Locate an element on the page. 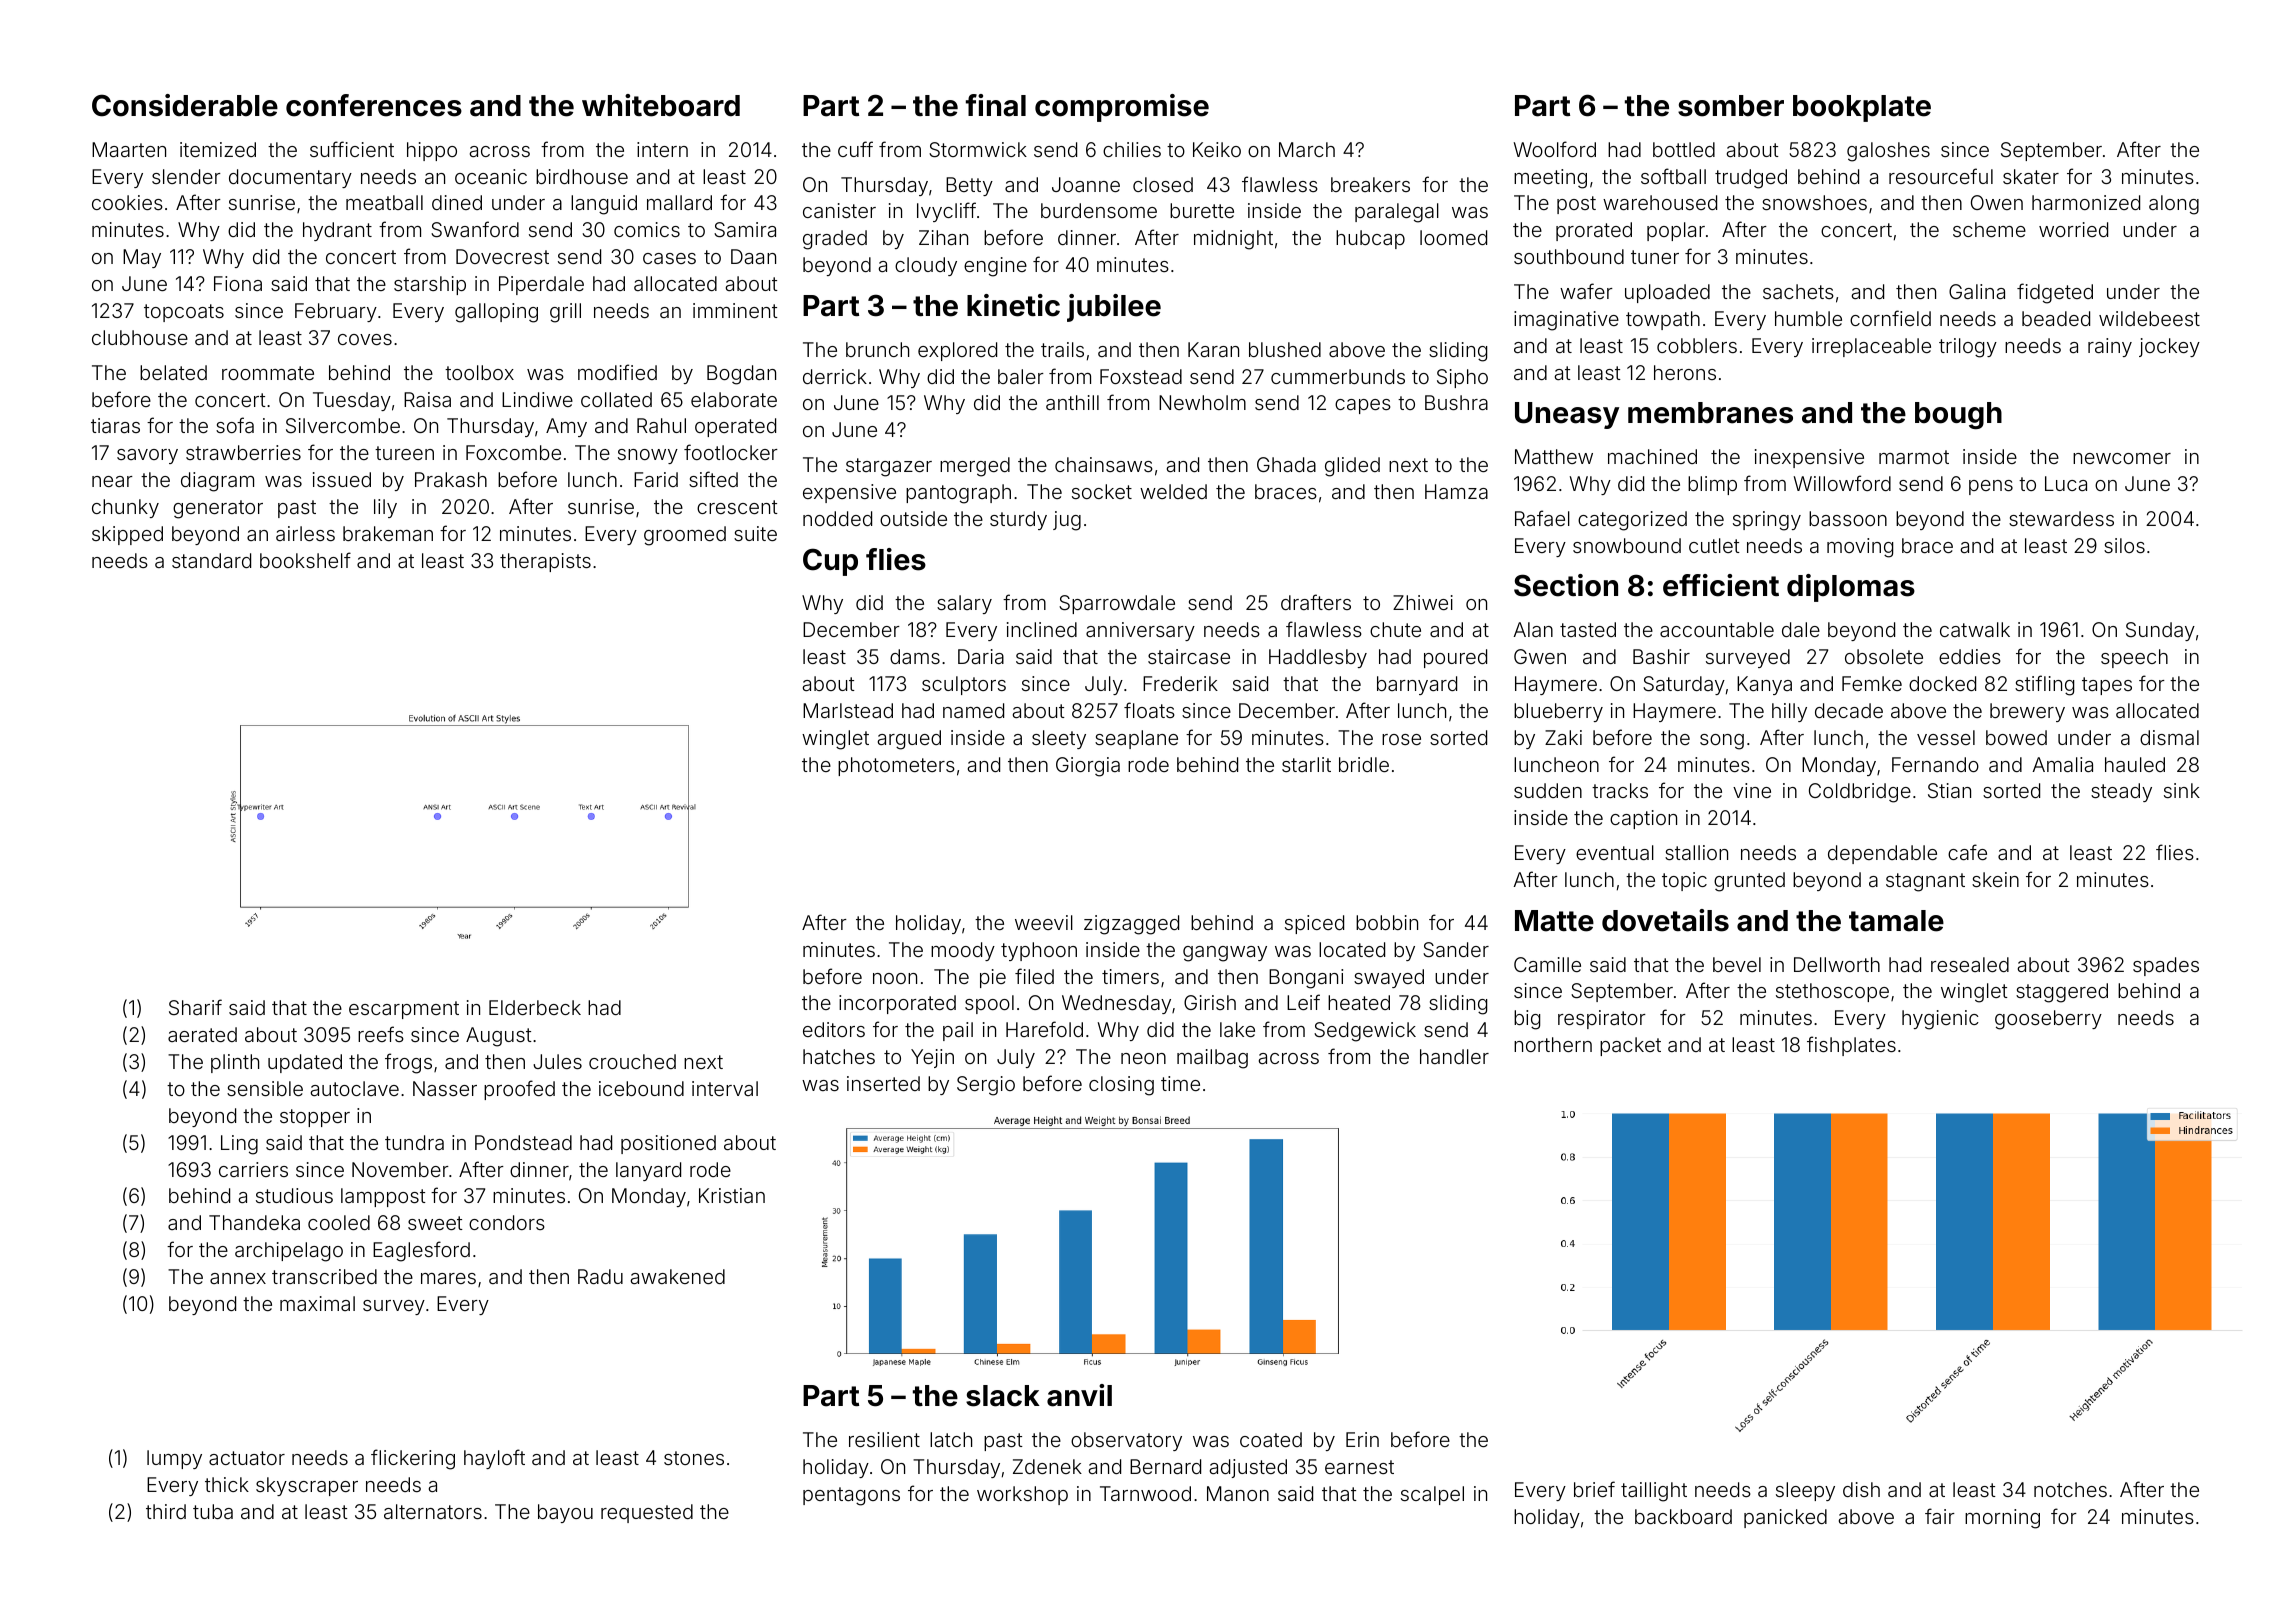  conferences is located at coordinates (374, 105).
